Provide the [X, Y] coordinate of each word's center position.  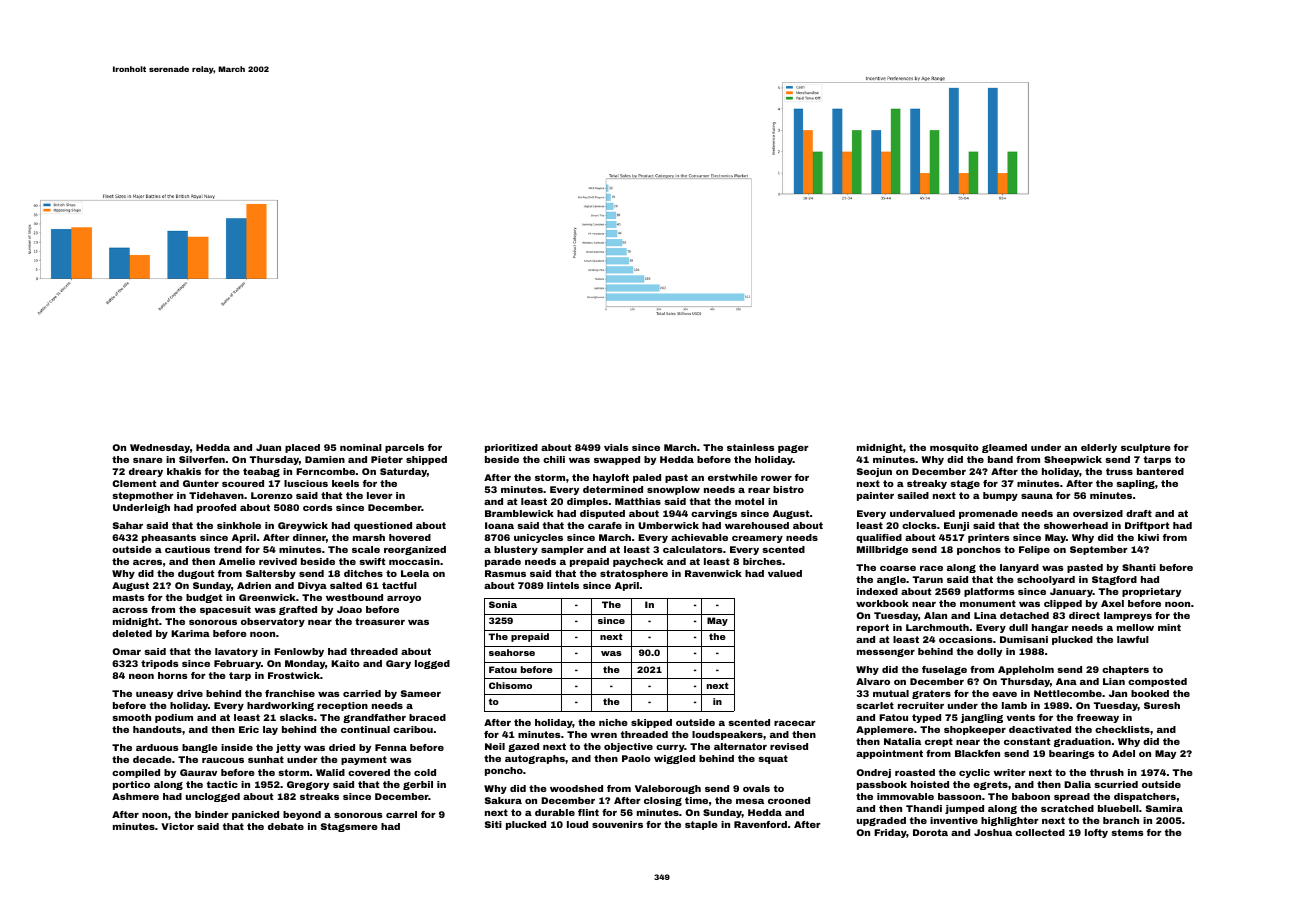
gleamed [1004, 448]
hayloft [611, 478]
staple [701, 825]
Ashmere [135, 796]
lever [380, 495]
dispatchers [1145, 797]
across [130, 610]
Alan [935, 615]
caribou [413, 729]
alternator [740, 746]
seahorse [512, 652]
